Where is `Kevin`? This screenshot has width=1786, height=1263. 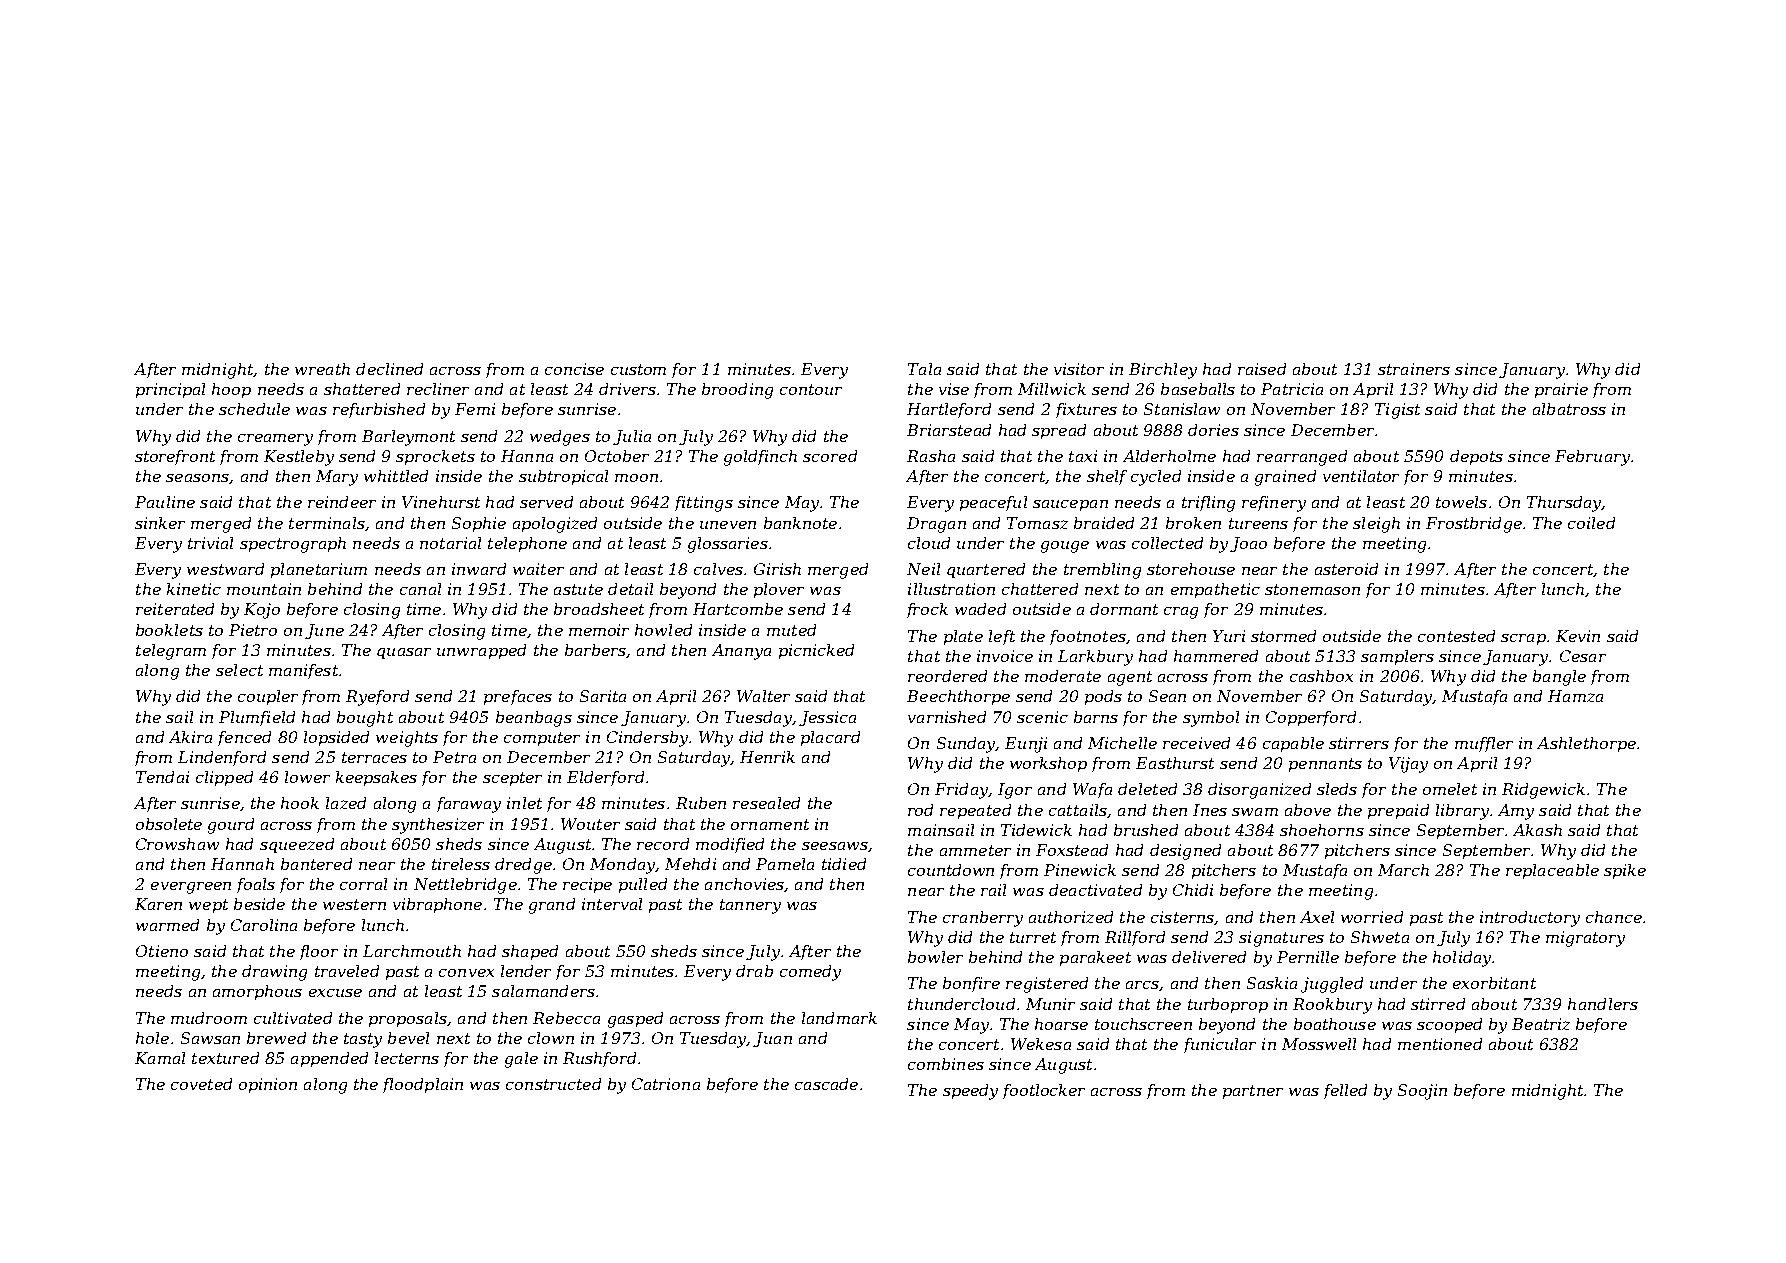 Kevin is located at coordinates (1578, 636).
